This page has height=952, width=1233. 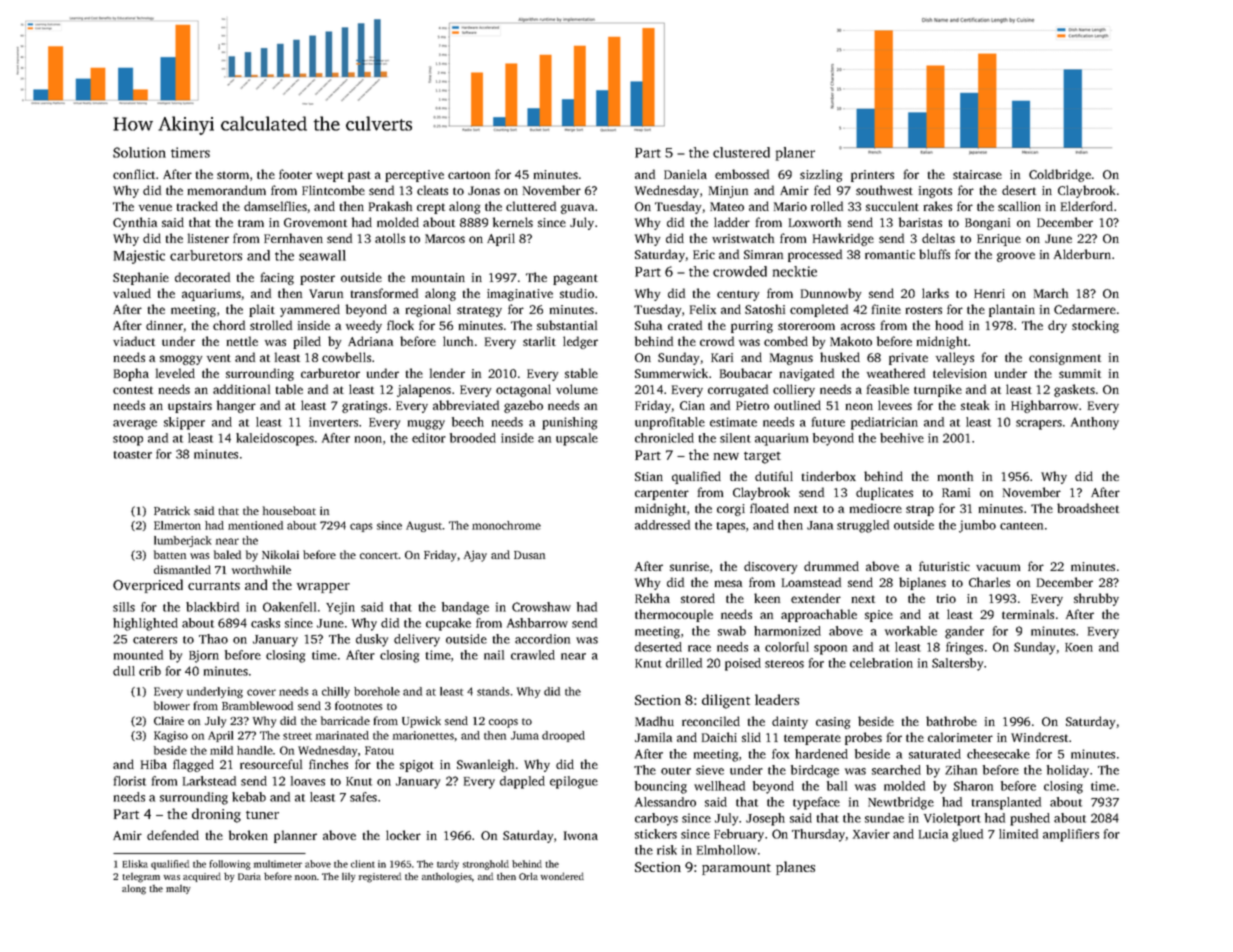 What do you see at coordinates (214, 586) in the page?
I see `currants` at bounding box center [214, 586].
